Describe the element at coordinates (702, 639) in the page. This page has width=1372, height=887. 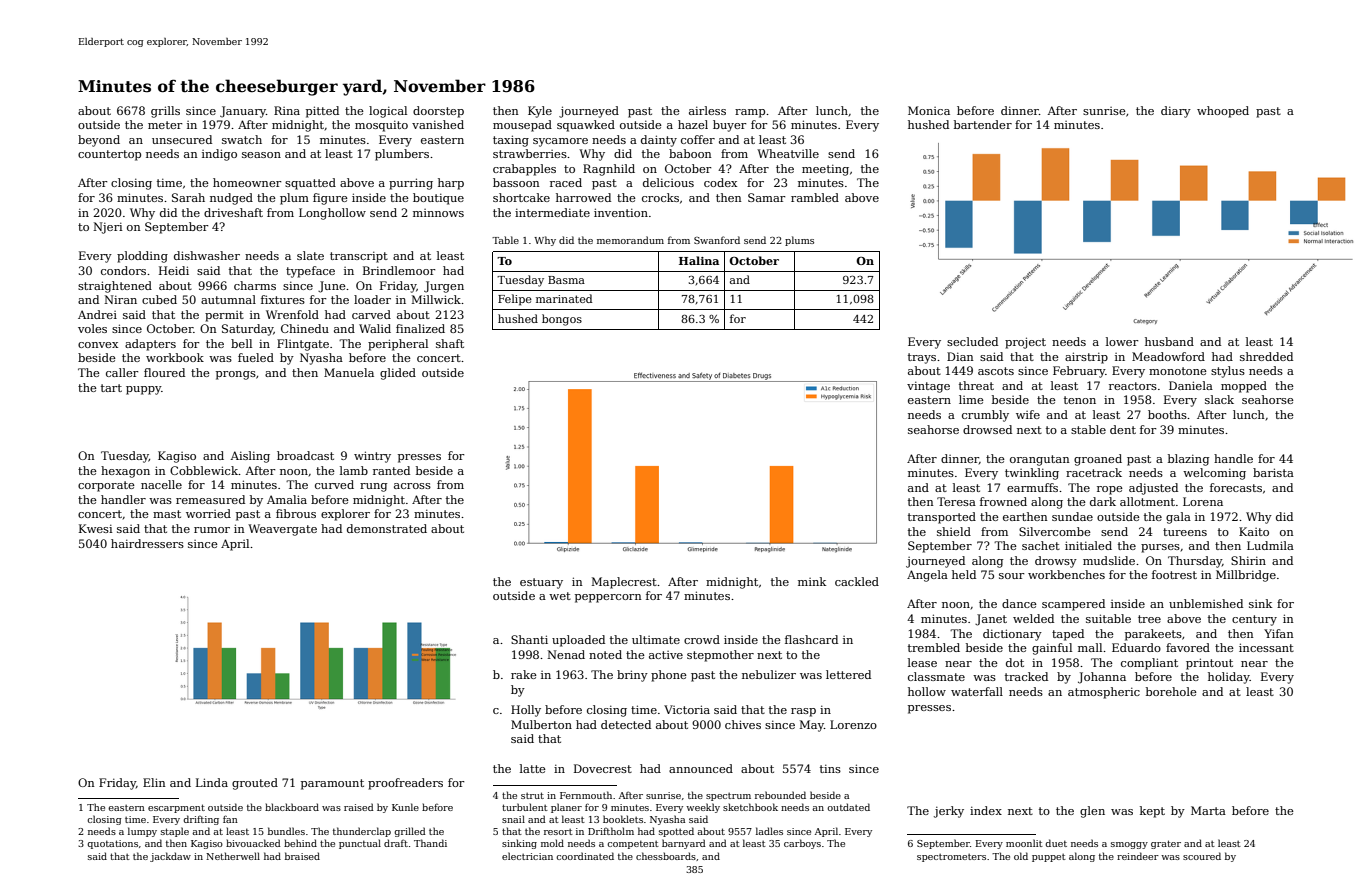
I see `crowd` at that location.
